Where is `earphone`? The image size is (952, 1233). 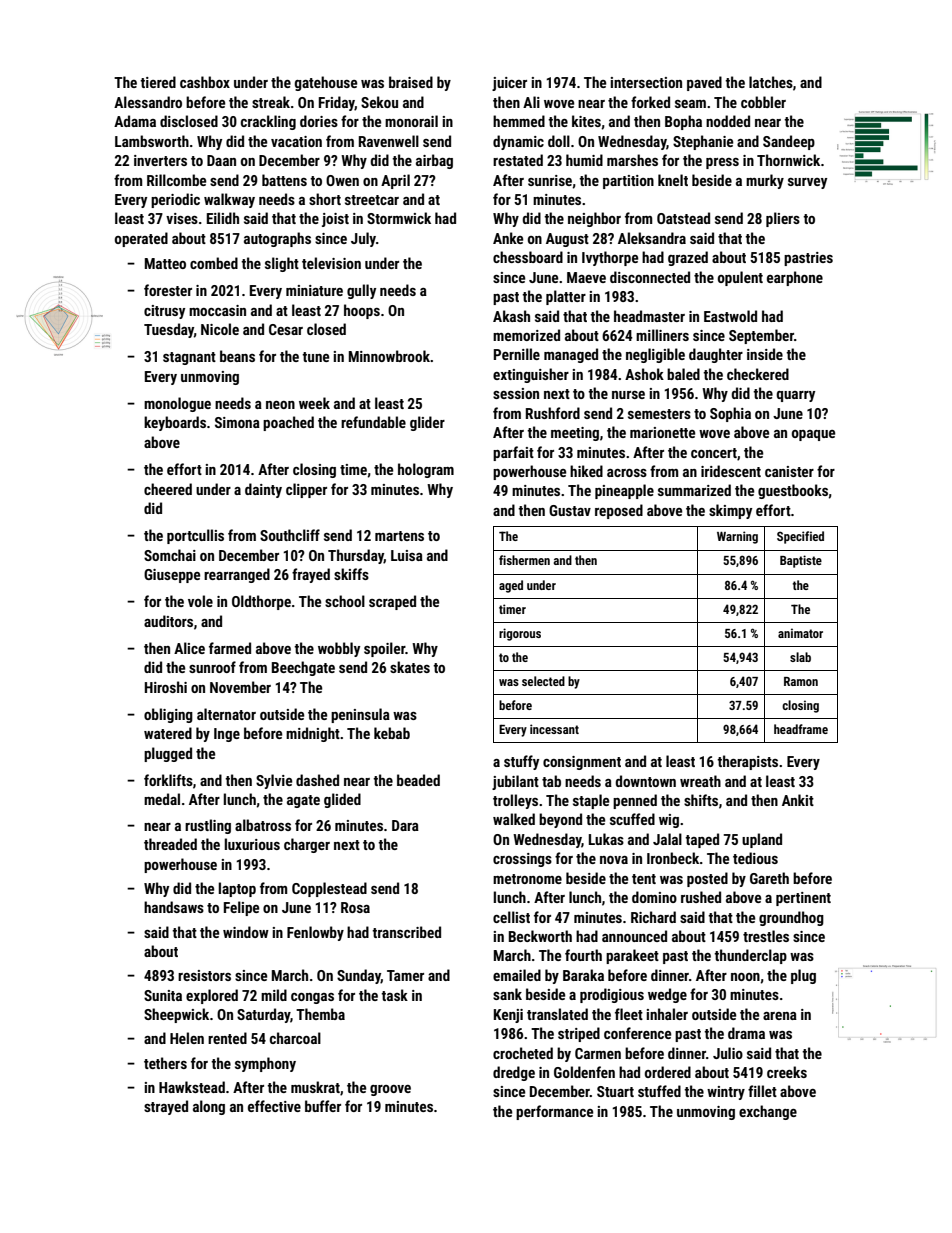 earphone is located at coordinates (795, 278).
